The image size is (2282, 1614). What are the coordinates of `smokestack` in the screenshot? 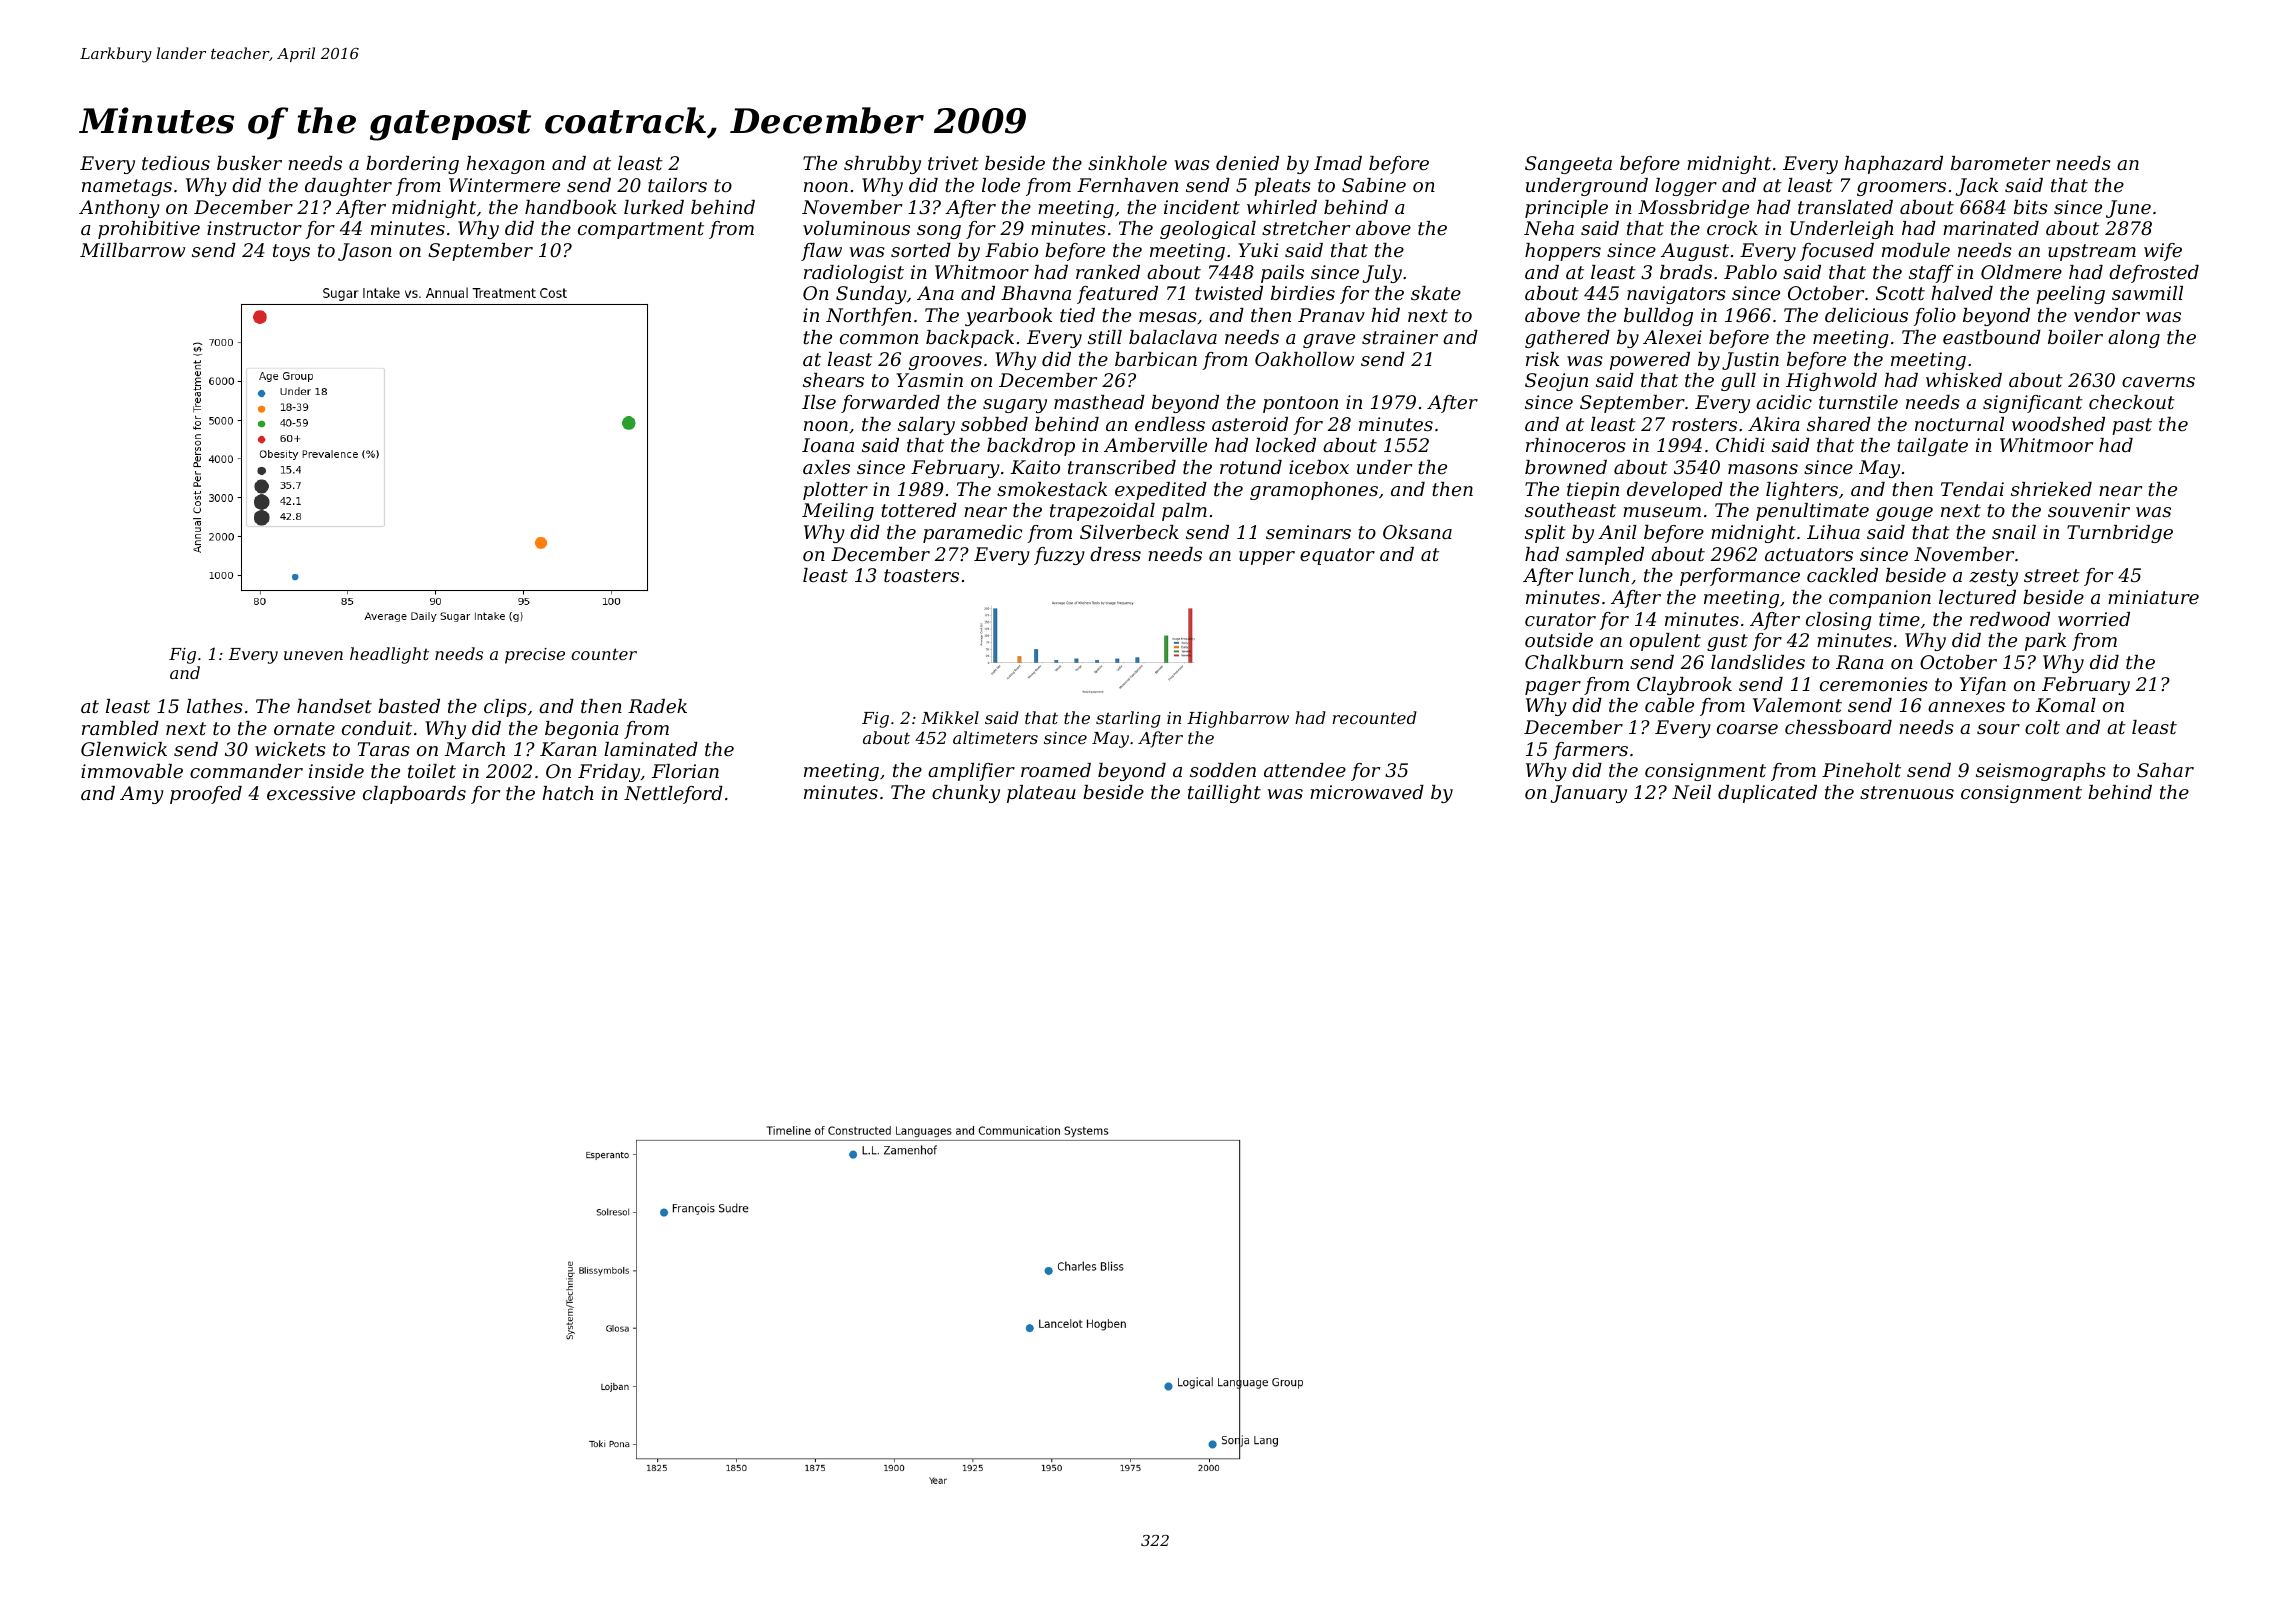 It's located at (1052, 489).
